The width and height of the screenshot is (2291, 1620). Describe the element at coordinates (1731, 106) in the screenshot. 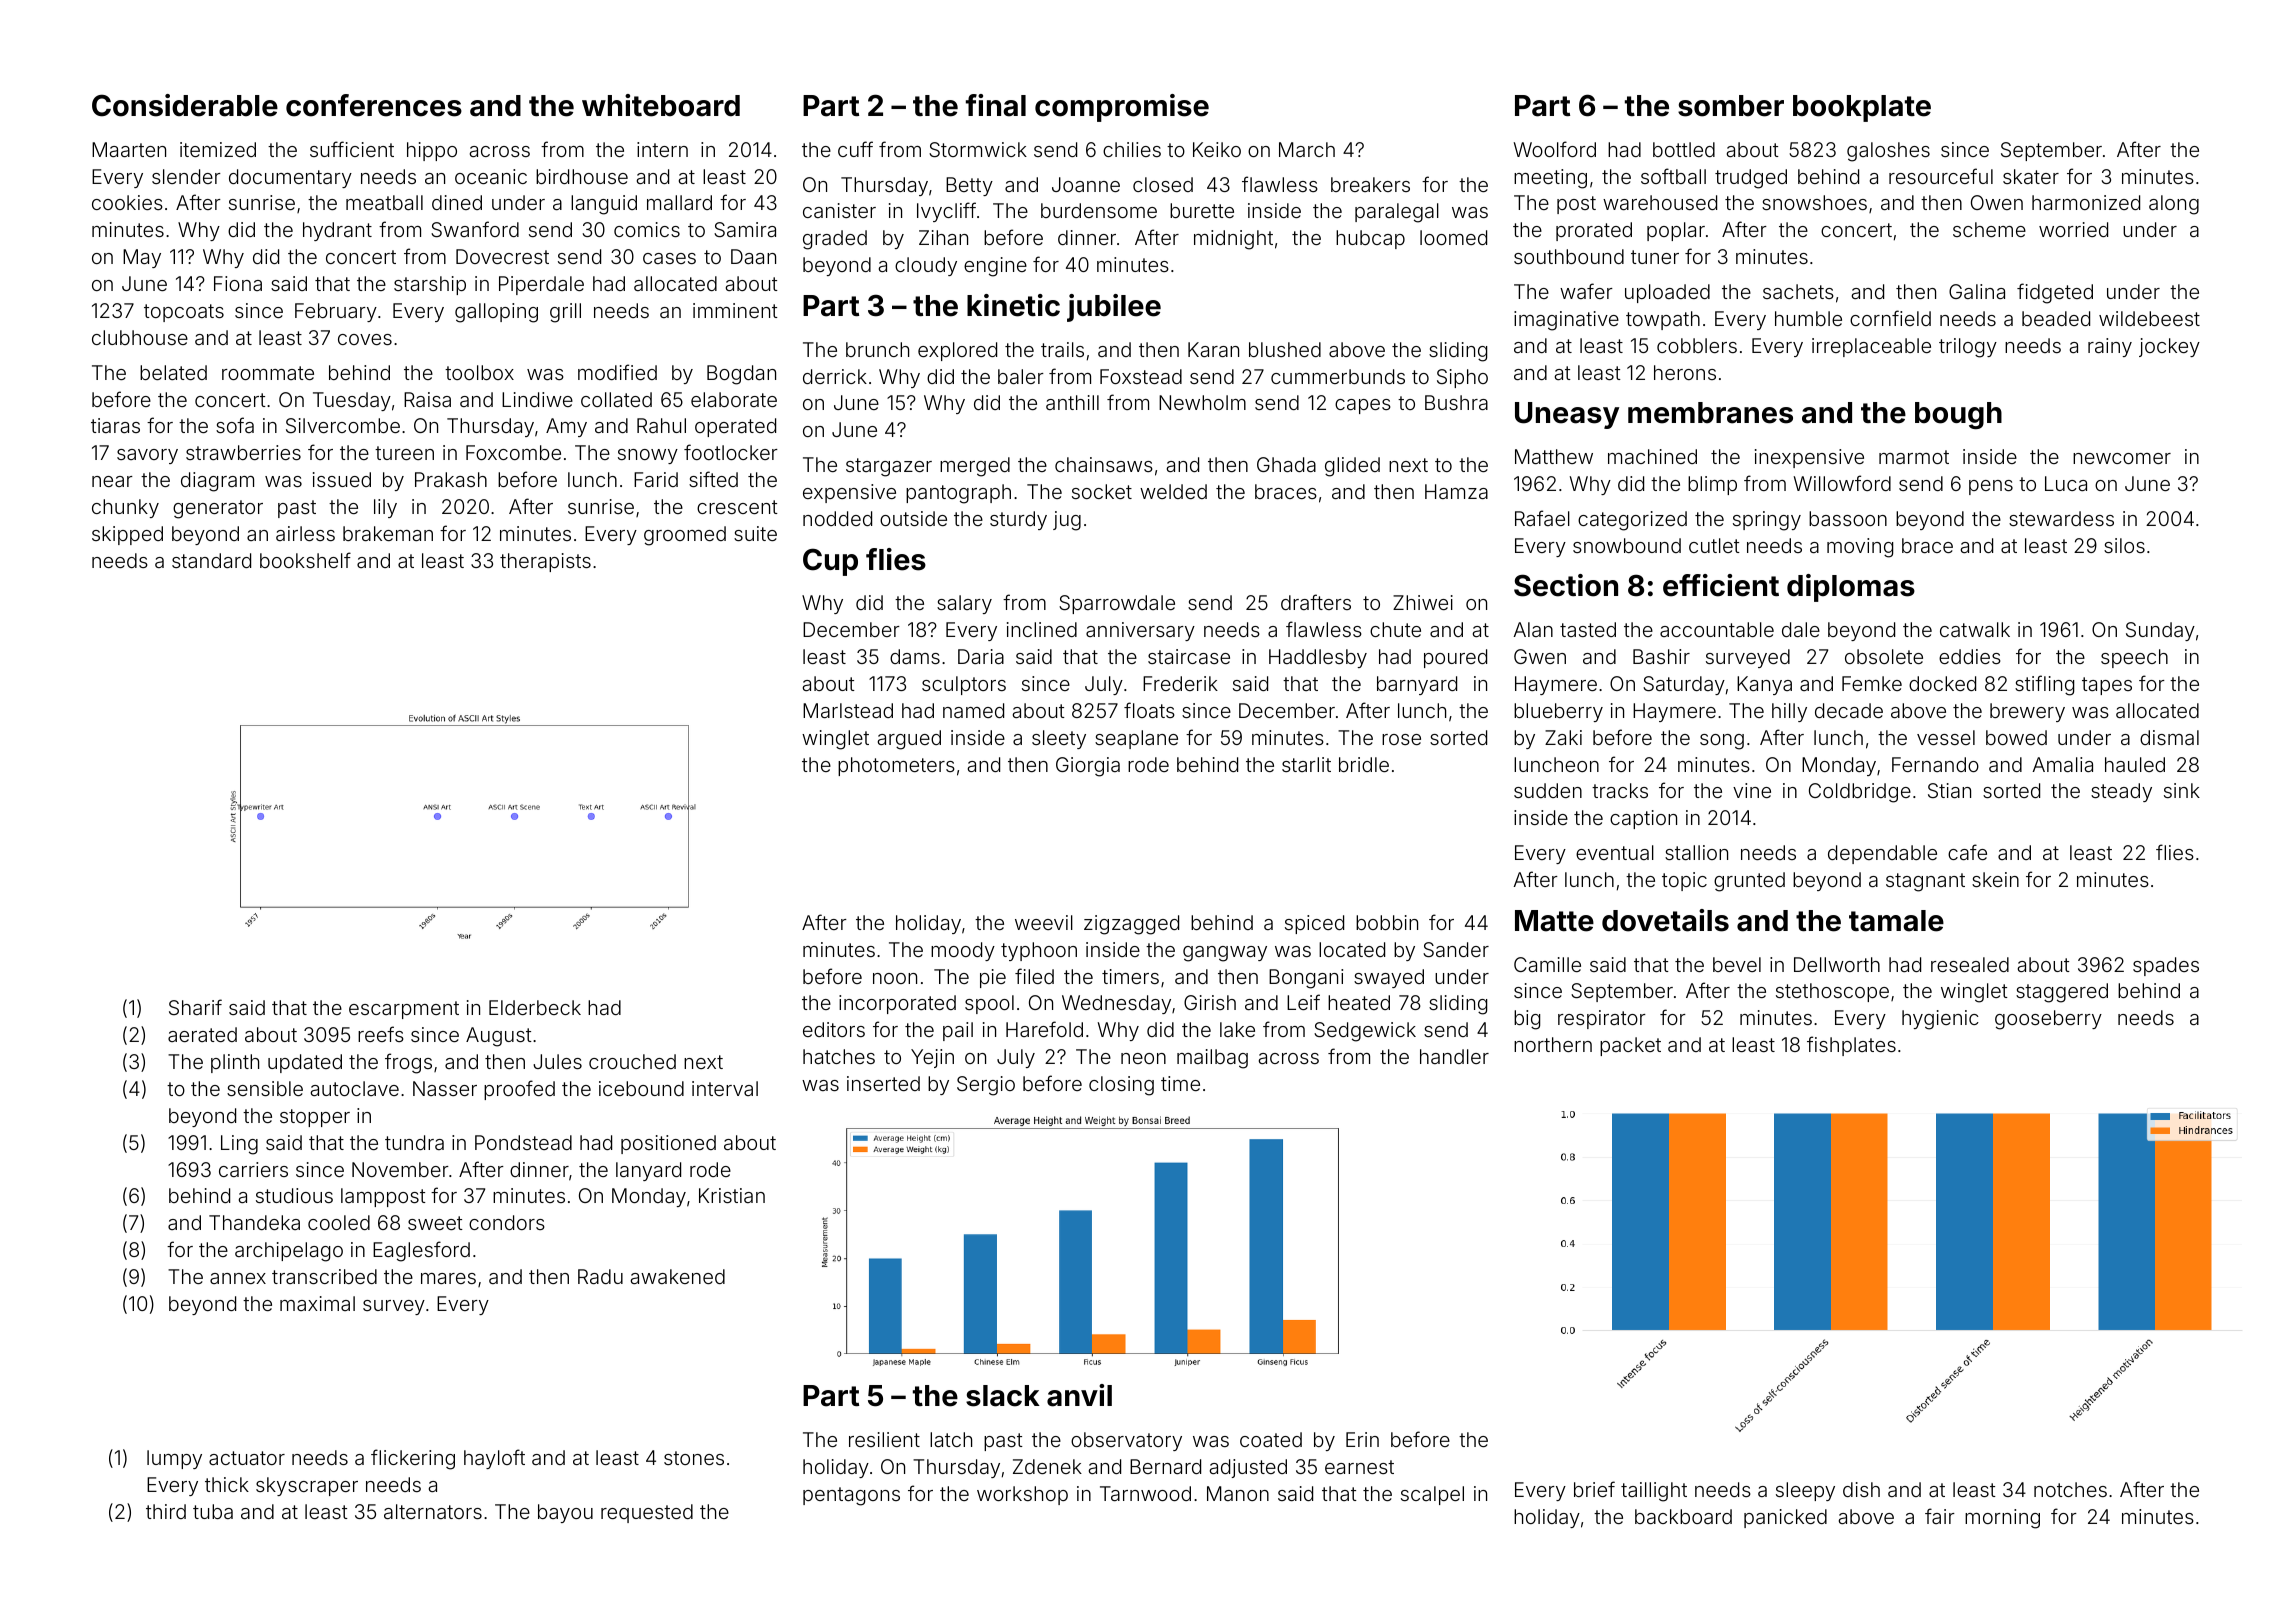

I see `somber` at that location.
